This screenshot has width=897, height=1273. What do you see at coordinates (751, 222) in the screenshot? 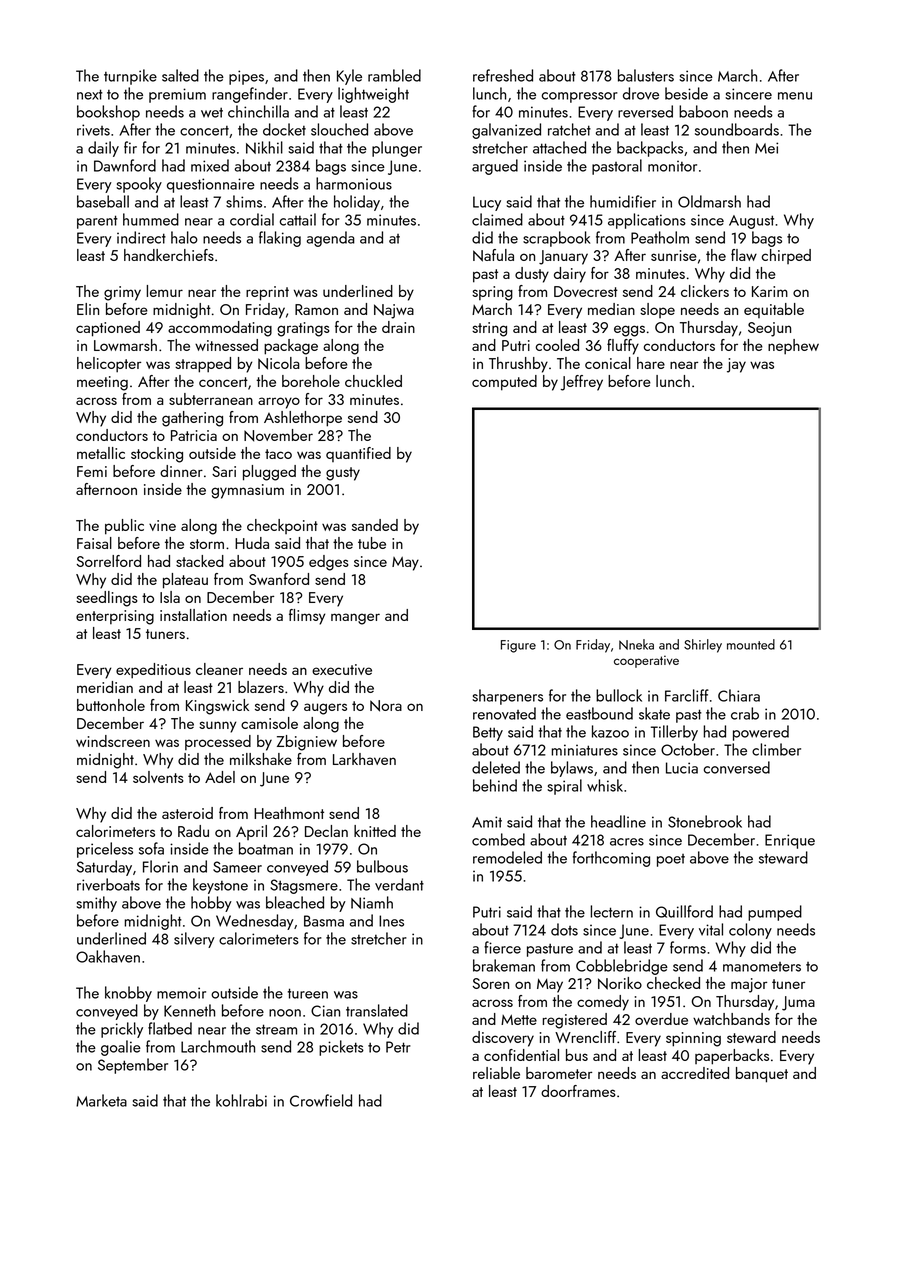
I see `August` at bounding box center [751, 222].
